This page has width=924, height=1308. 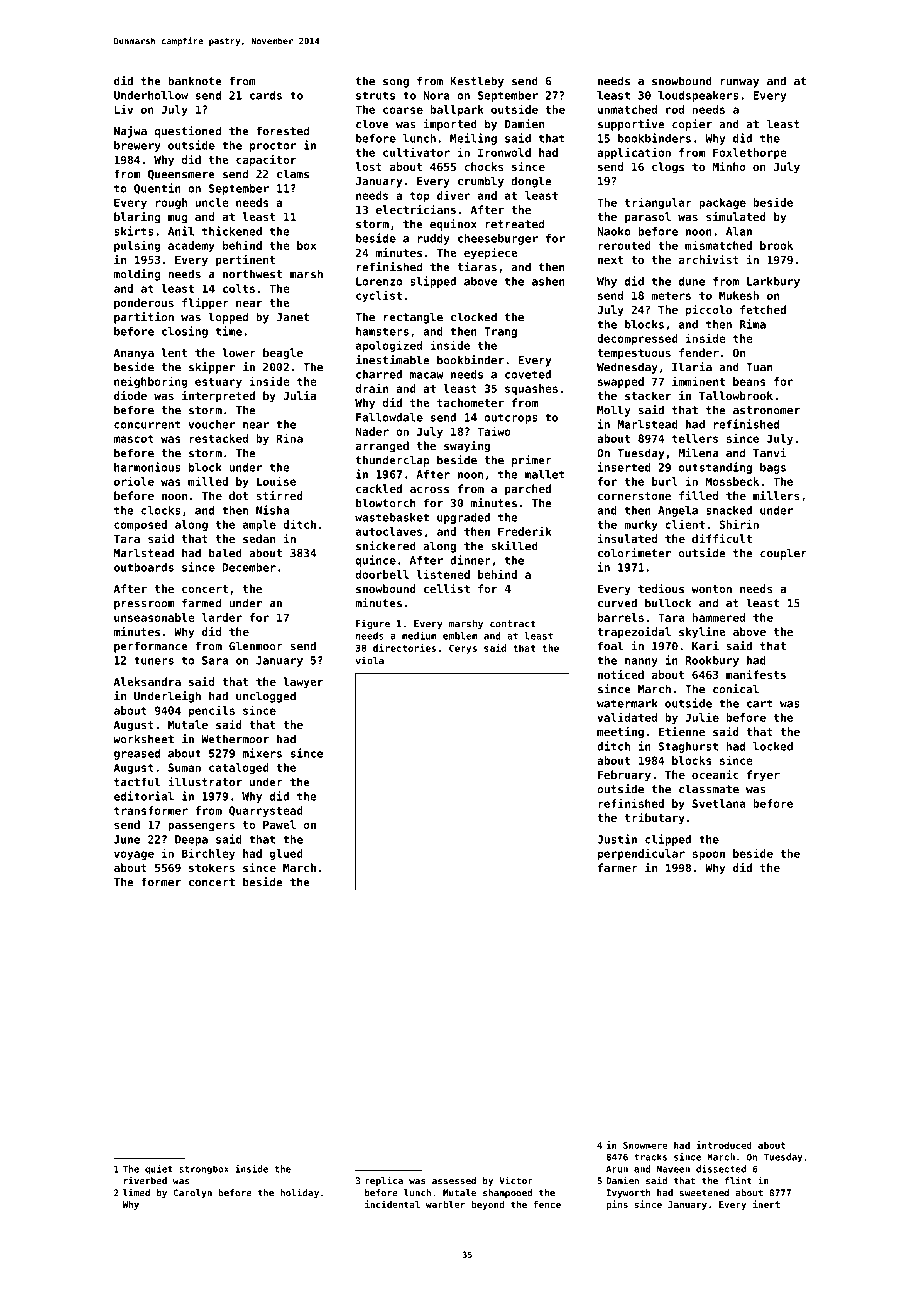 I want to click on directories, so click(x=404, y=648).
